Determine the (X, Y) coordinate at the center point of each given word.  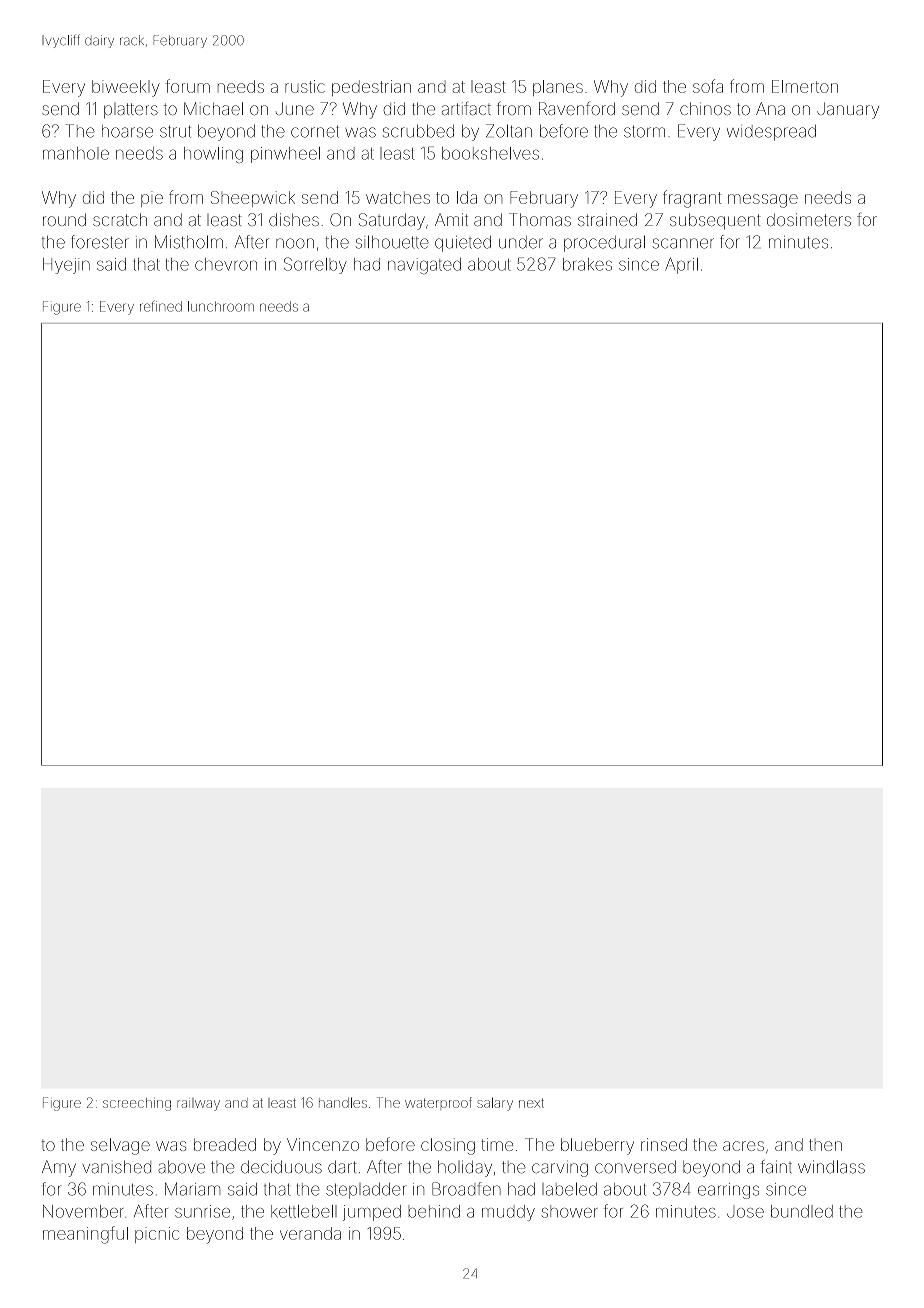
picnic (157, 1235)
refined (161, 306)
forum (187, 86)
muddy (508, 1213)
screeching (137, 1104)
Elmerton (805, 86)
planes (558, 88)
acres (743, 1146)
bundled (802, 1211)
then (825, 1145)
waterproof (438, 1102)
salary (495, 1104)
